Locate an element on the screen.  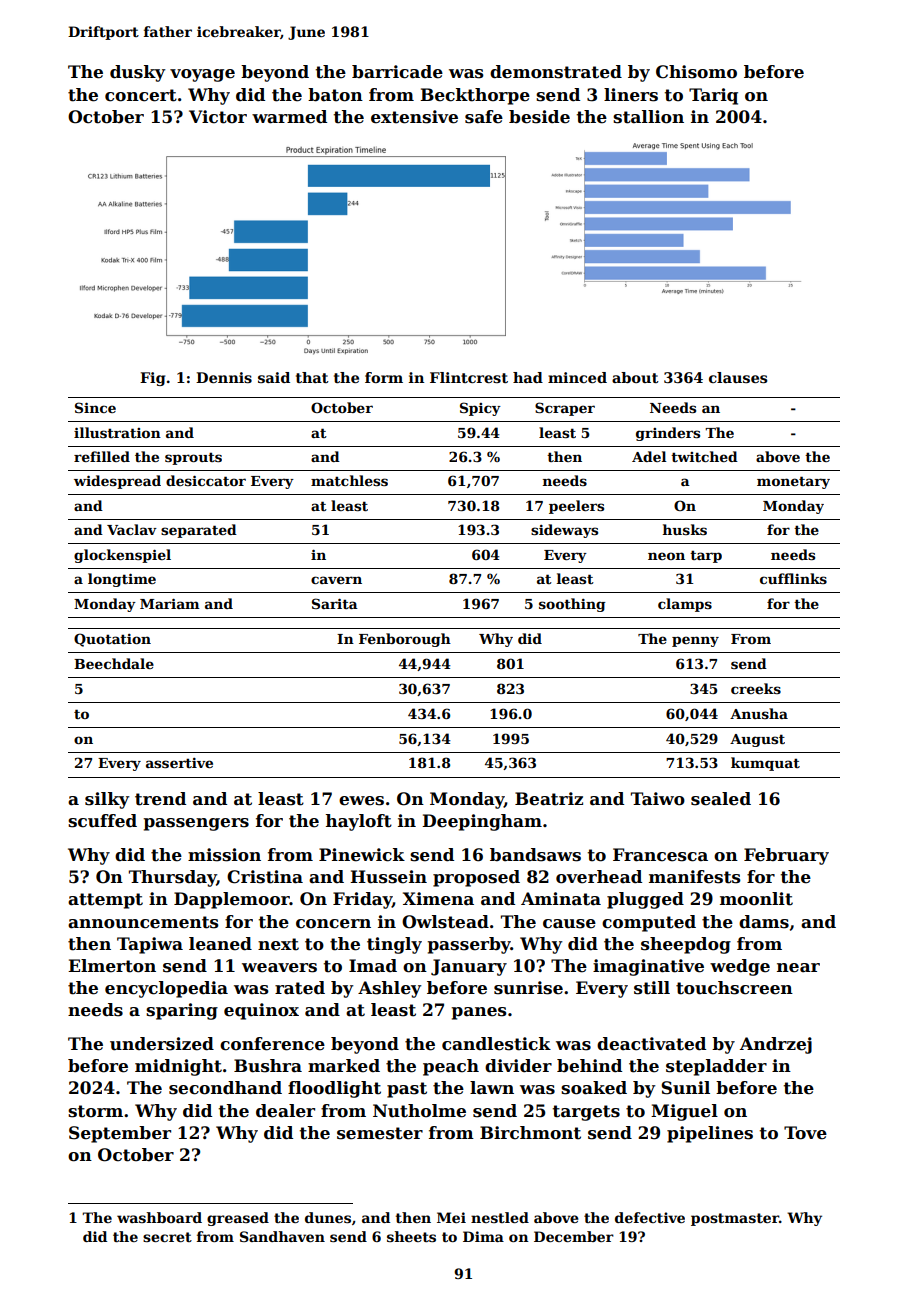
dunes is located at coordinates (328, 1217).
